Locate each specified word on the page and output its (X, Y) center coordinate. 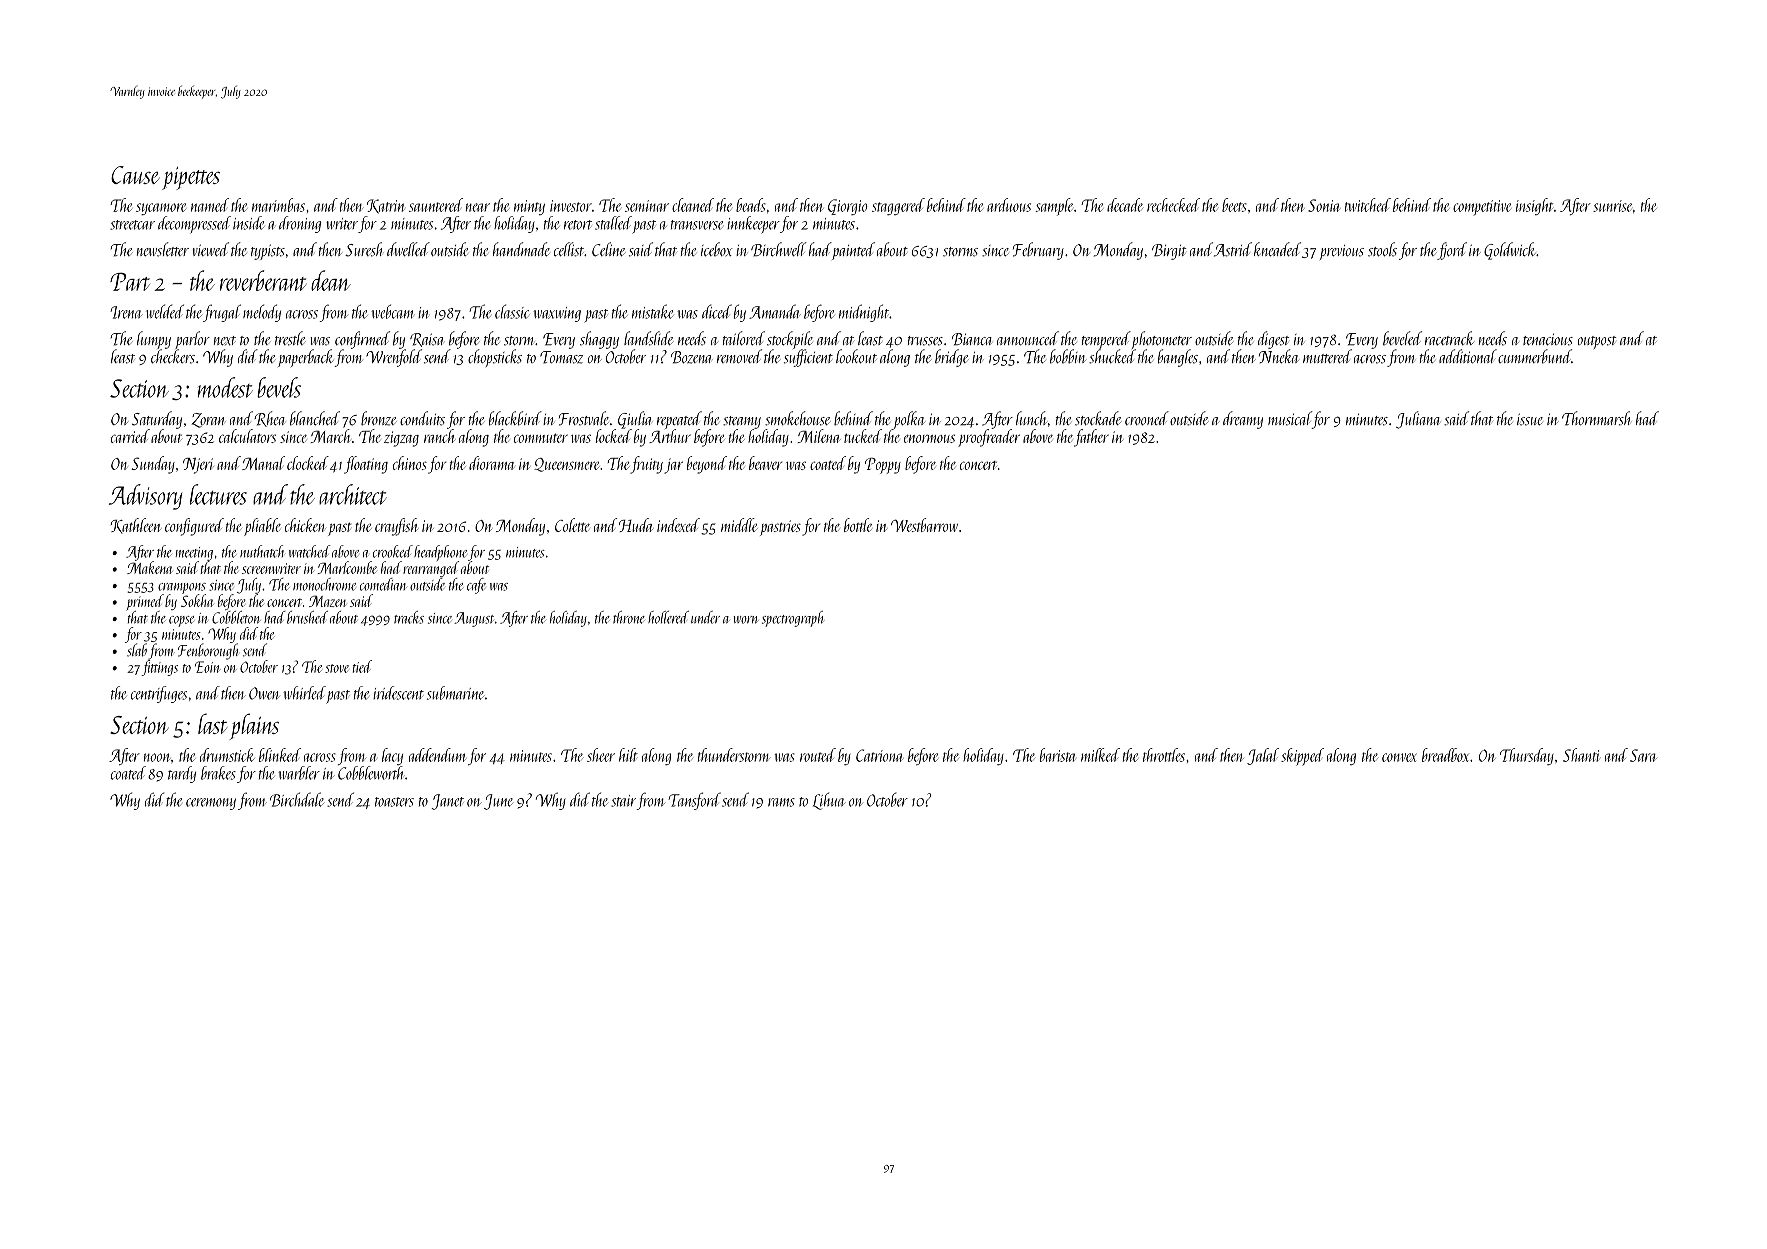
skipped (1302, 757)
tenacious (1548, 339)
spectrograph (793, 619)
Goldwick (1510, 251)
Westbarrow (924, 525)
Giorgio (848, 207)
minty (529, 207)
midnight (864, 313)
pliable (262, 527)
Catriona (880, 755)
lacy (392, 756)
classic (512, 311)
